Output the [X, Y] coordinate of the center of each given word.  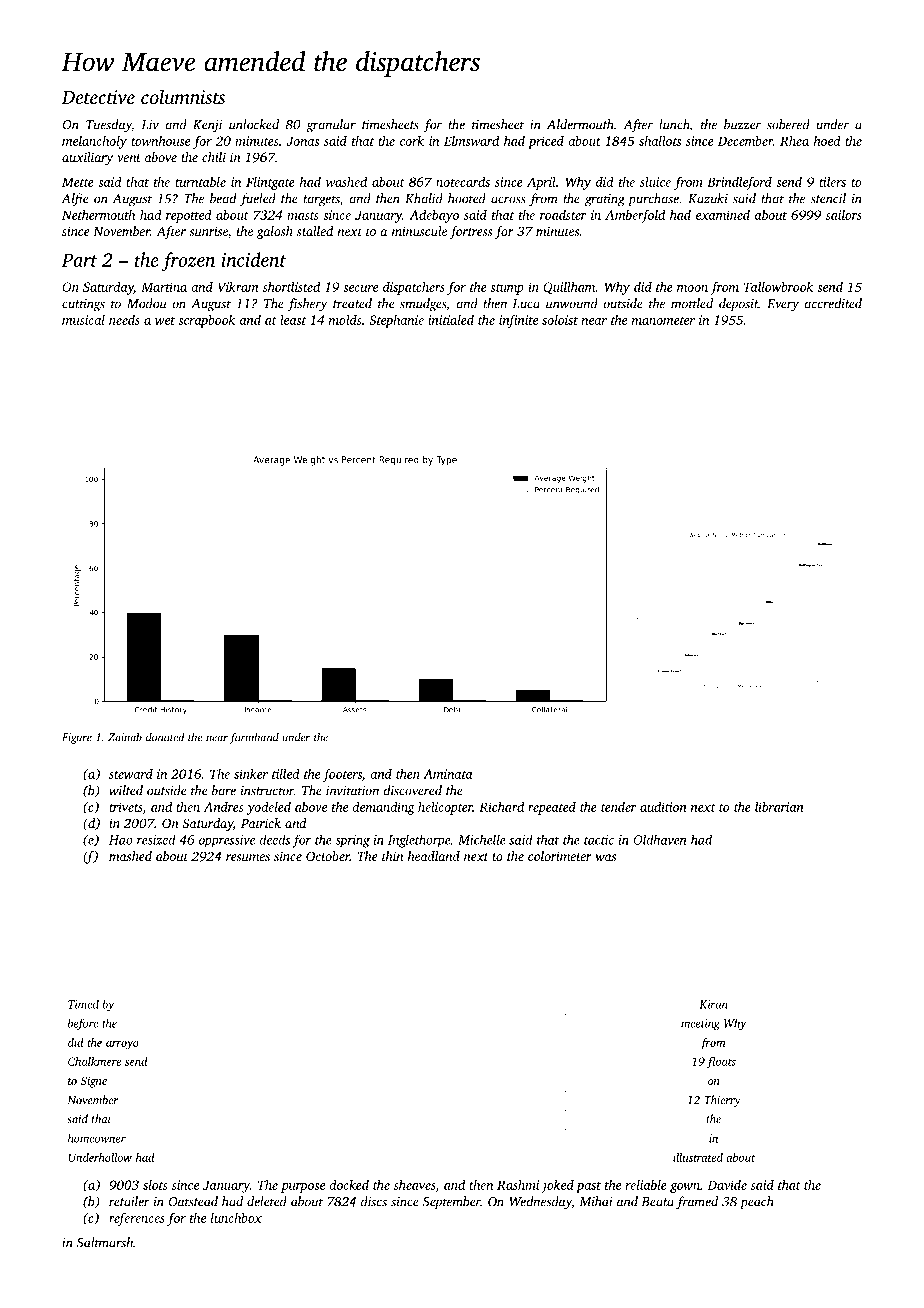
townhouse [160, 141]
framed [697, 1203]
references [137, 1219]
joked [557, 1186]
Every [783, 305]
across [508, 200]
